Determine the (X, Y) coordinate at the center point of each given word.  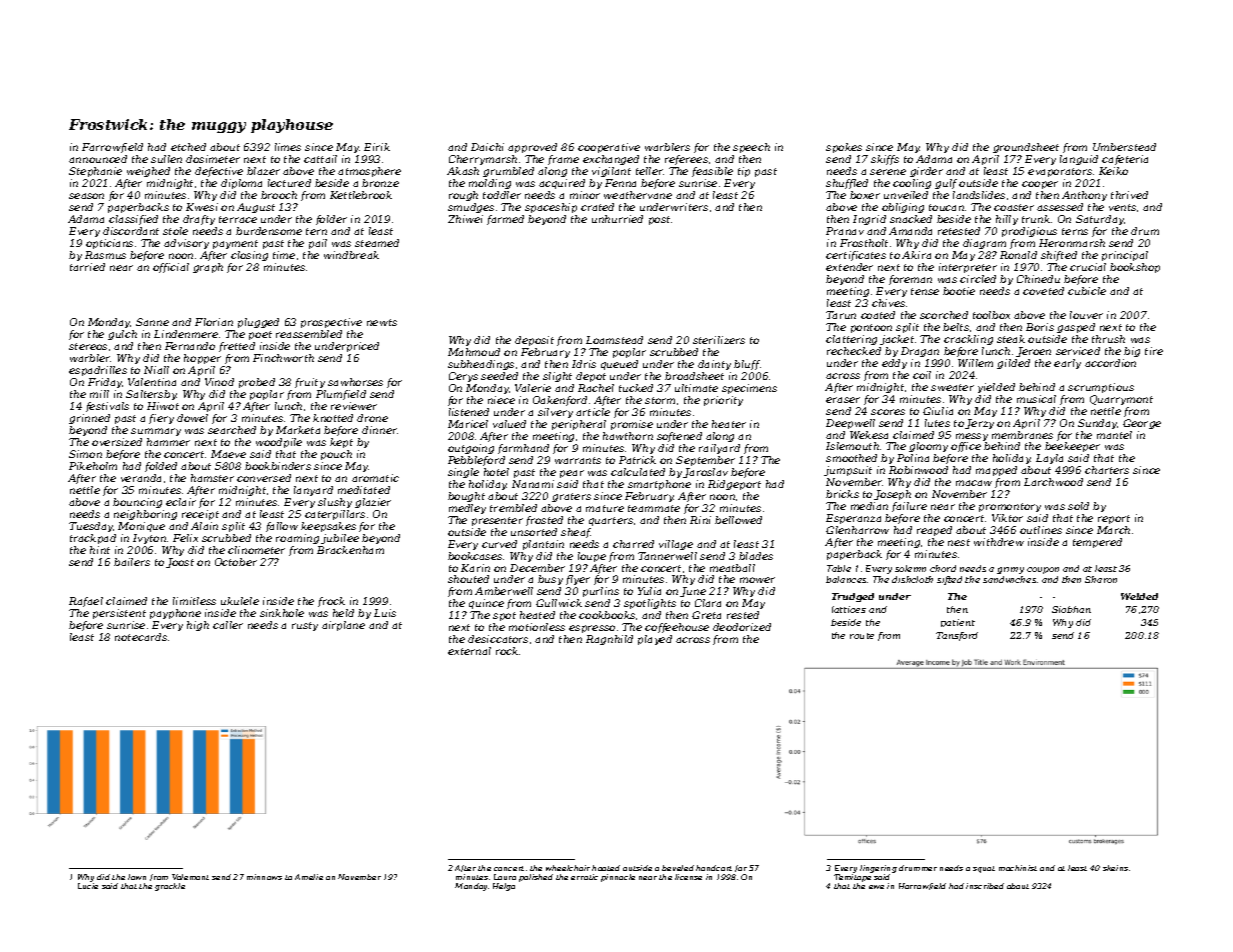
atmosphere (369, 172)
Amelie (309, 877)
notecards (141, 637)
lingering (878, 869)
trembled (513, 508)
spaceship (551, 208)
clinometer (256, 550)
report (1114, 519)
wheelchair (568, 868)
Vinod (219, 382)
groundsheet (1026, 148)
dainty (714, 365)
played (655, 640)
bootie (959, 291)
